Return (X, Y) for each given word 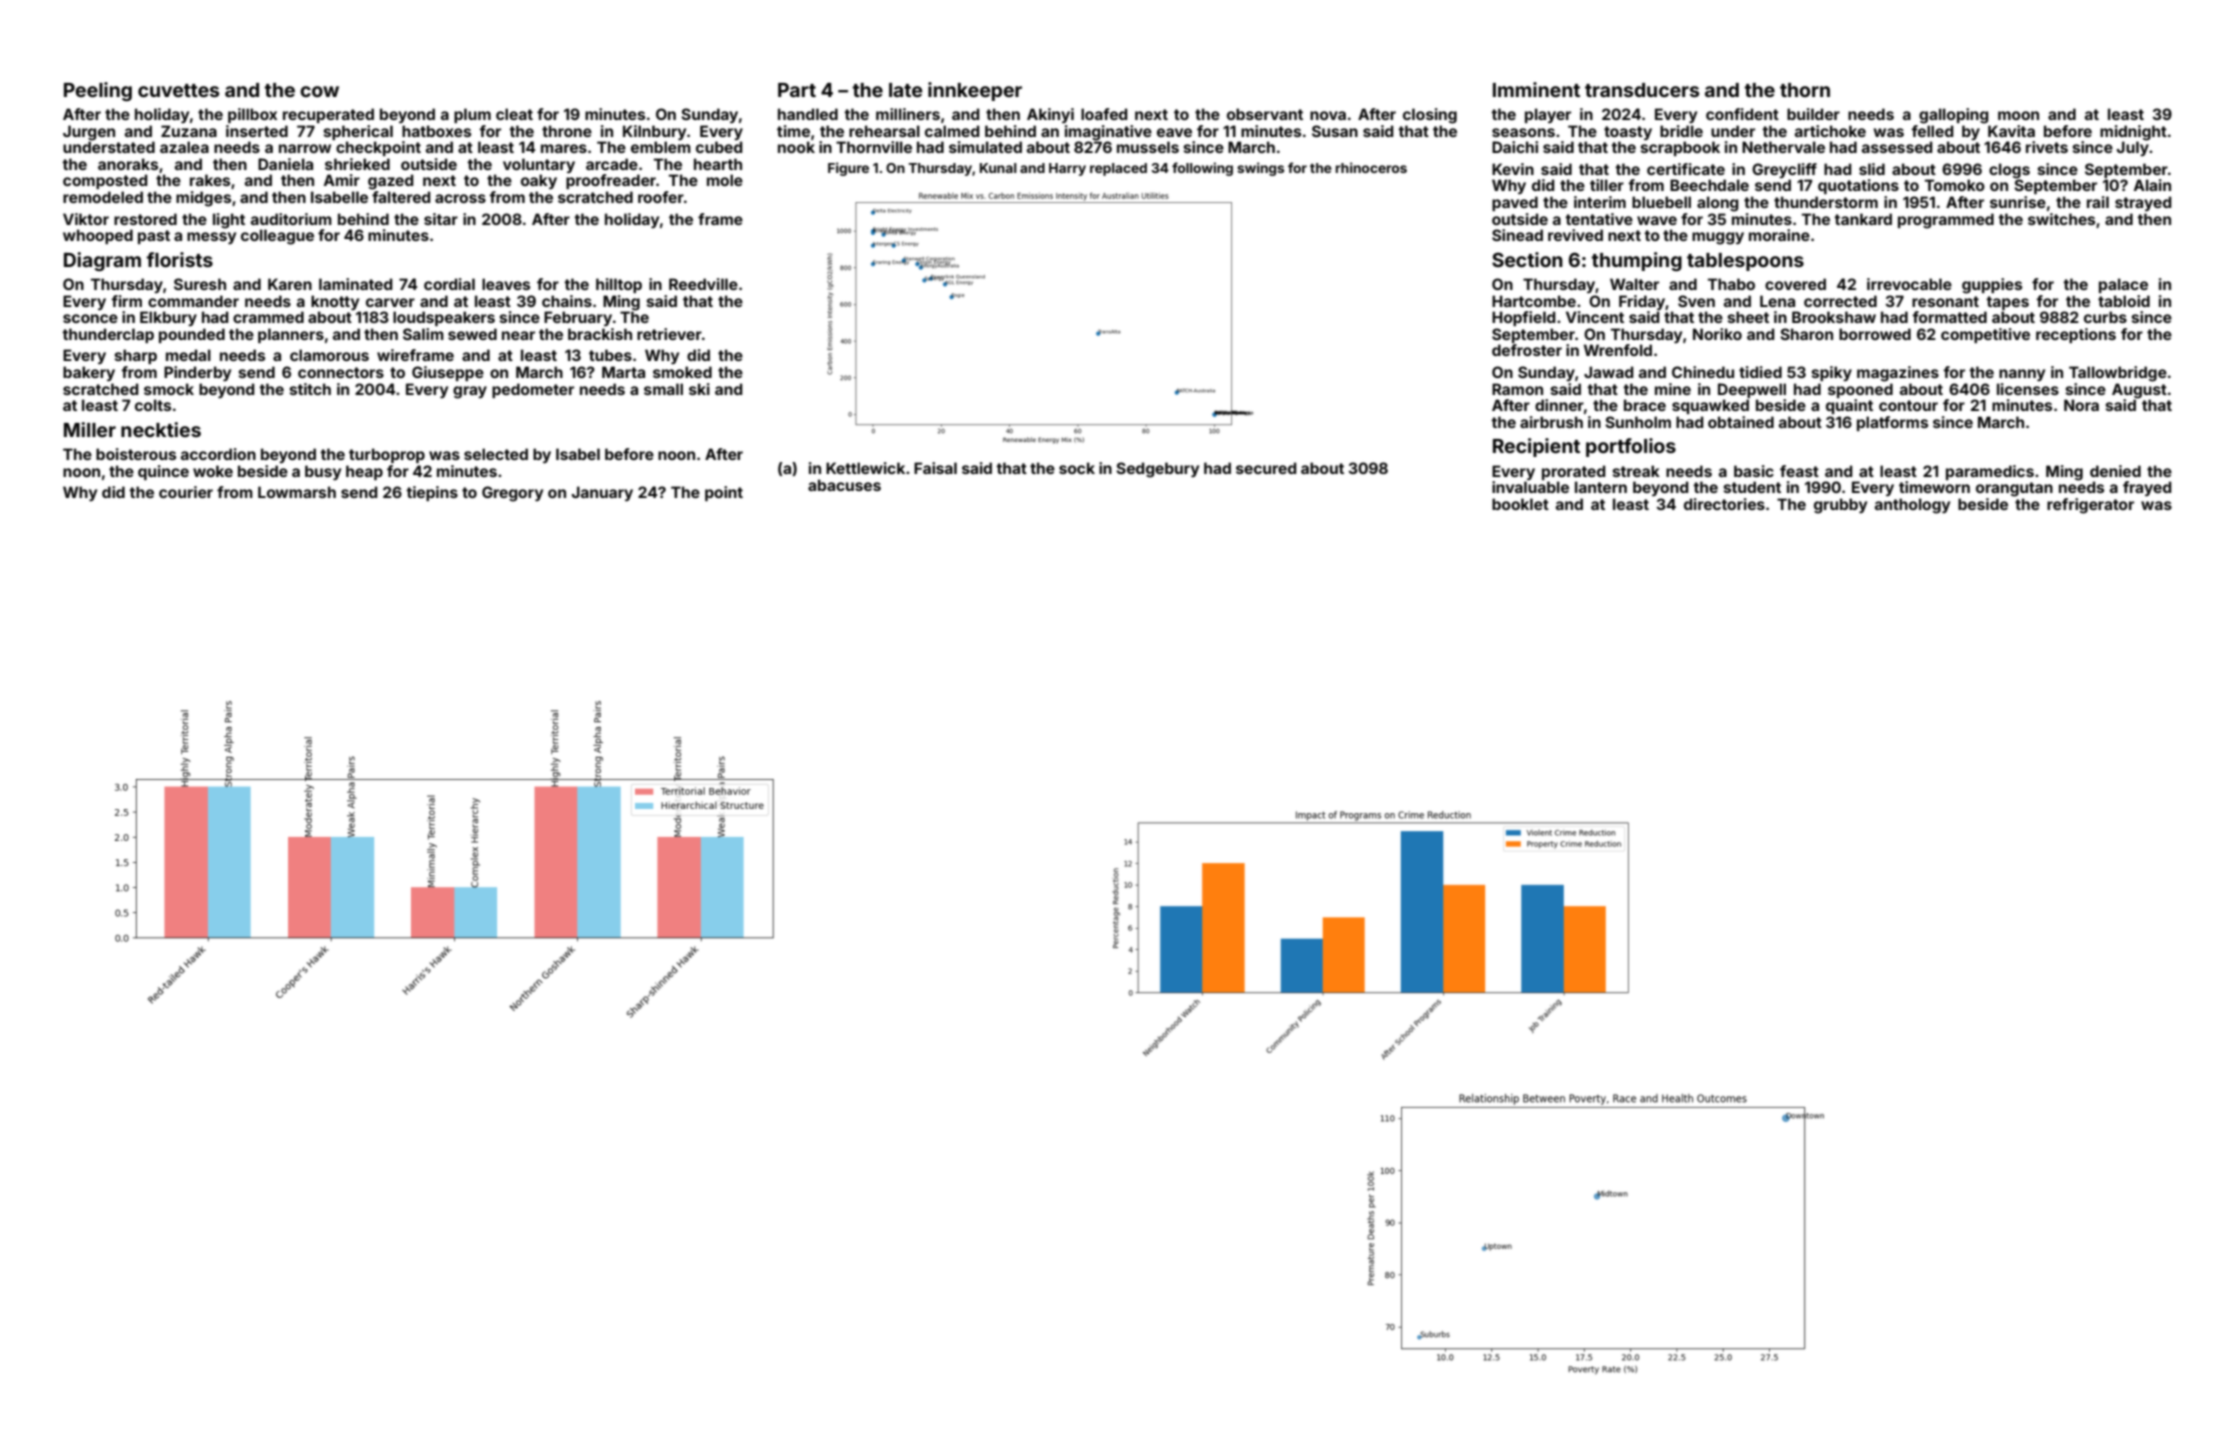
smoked (682, 372)
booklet (1520, 504)
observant (1265, 114)
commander (193, 301)
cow (319, 91)
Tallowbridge (2118, 374)
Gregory (512, 494)
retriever (669, 334)
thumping (1637, 261)
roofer (661, 197)
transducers (1642, 90)
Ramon (1517, 389)
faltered (401, 197)
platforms (1892, 423)
